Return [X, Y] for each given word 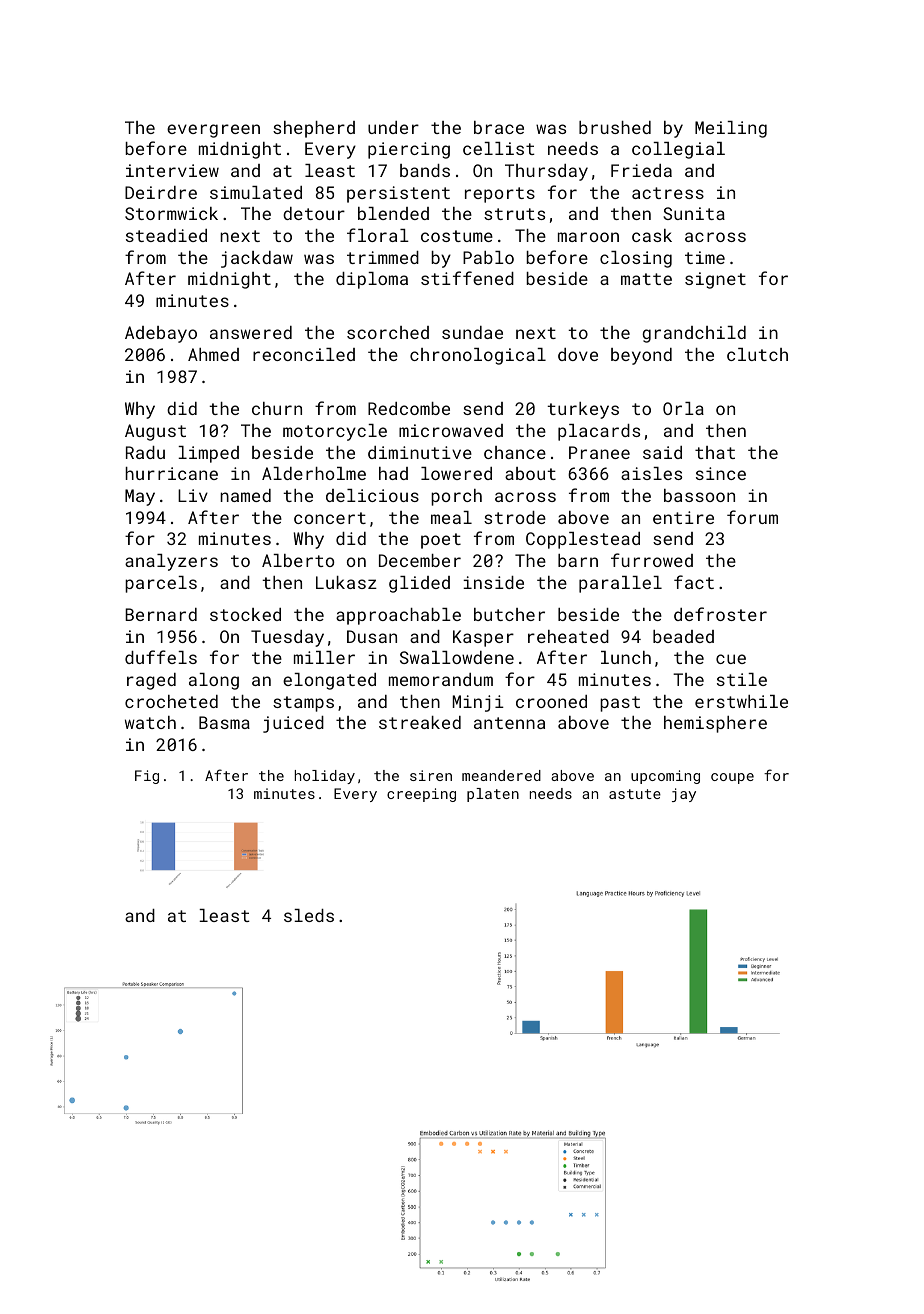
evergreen [213, 131]
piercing [409, 150]
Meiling [731, 129]
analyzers [171, 562]
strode [515, 517]
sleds [309, 915]
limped [208, 454]
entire [683, 517]
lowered [456, 473]
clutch [757, 354]
